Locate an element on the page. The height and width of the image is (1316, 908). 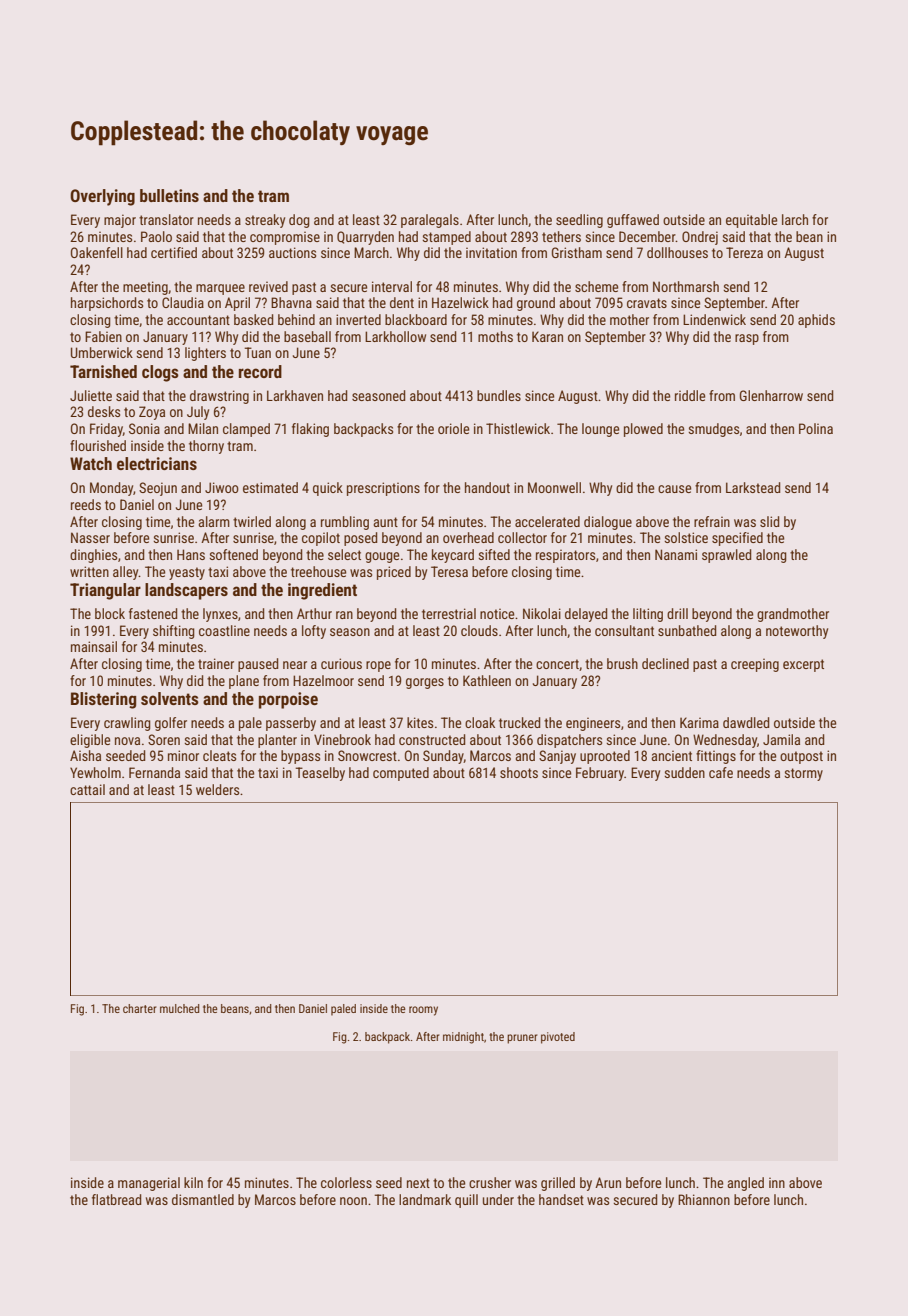
priced is located at coordinates (394, 573).
